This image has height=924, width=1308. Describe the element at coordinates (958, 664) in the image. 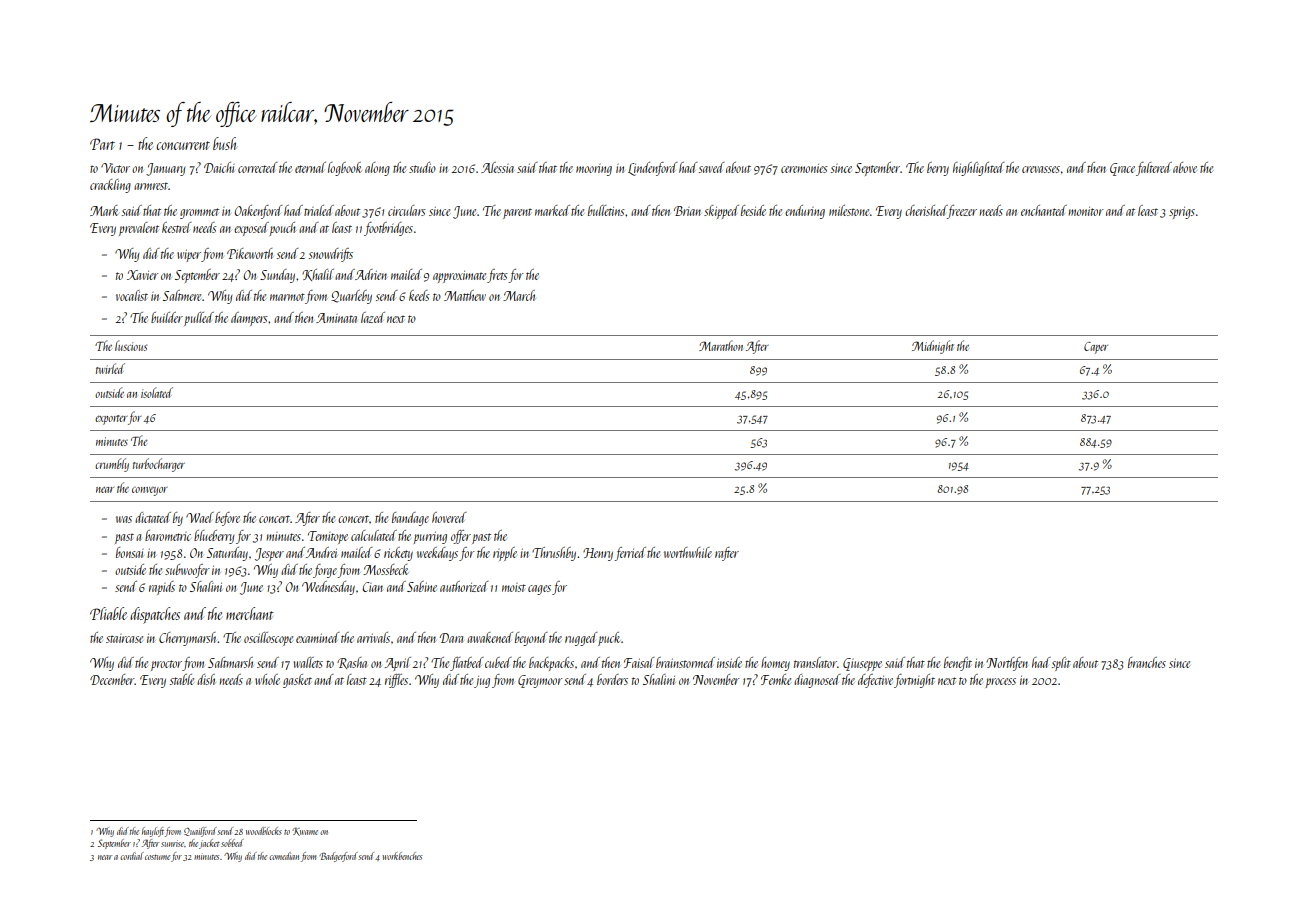

I see `benefit` at that location.
